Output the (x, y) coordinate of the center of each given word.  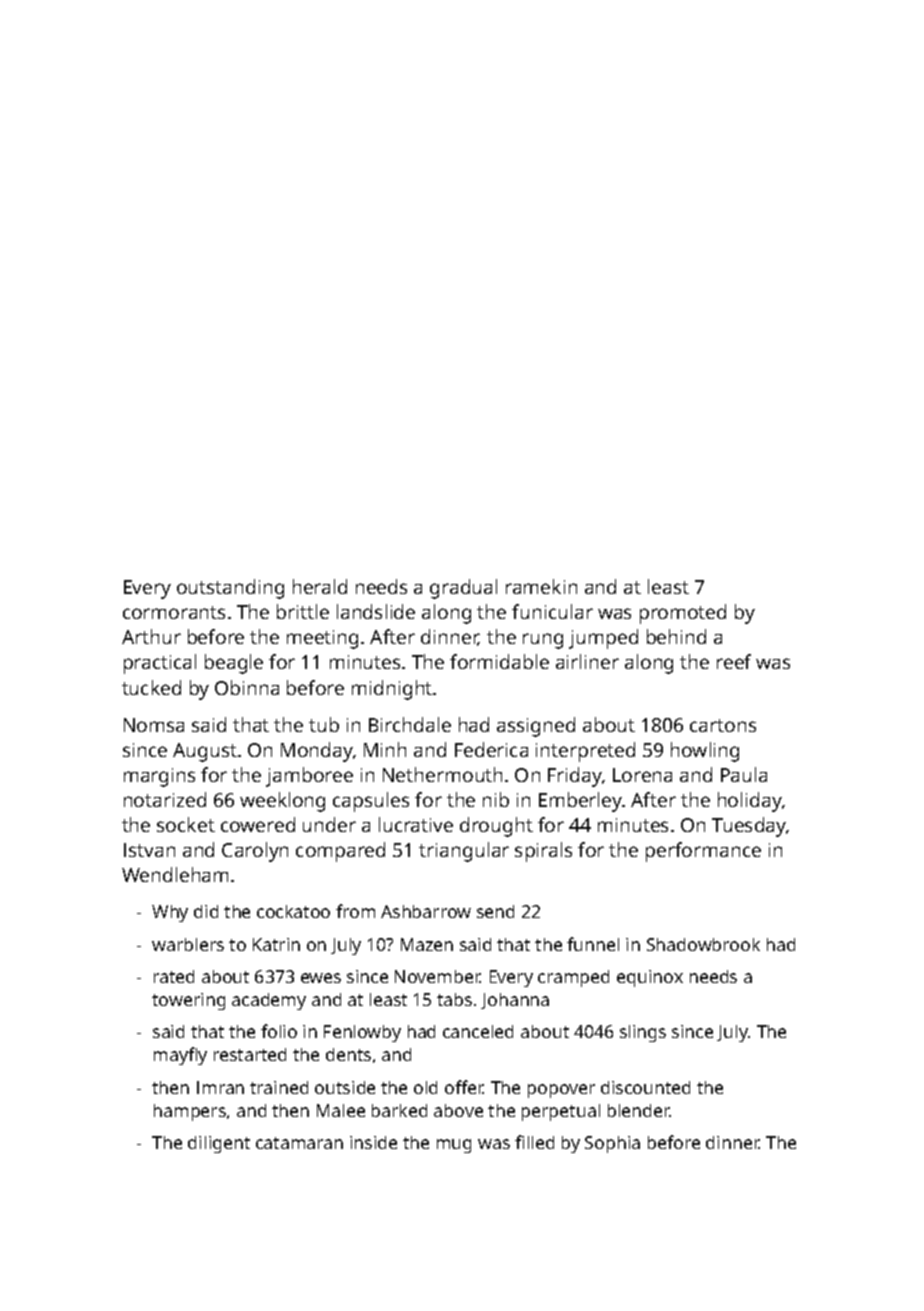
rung (543, 641)
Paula (744, 774)
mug (454, 1146)
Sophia (612, 1144)
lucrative (416, 824)
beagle (234, 664)
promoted (683, 614)
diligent (219, 1144)
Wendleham (175, 874)
